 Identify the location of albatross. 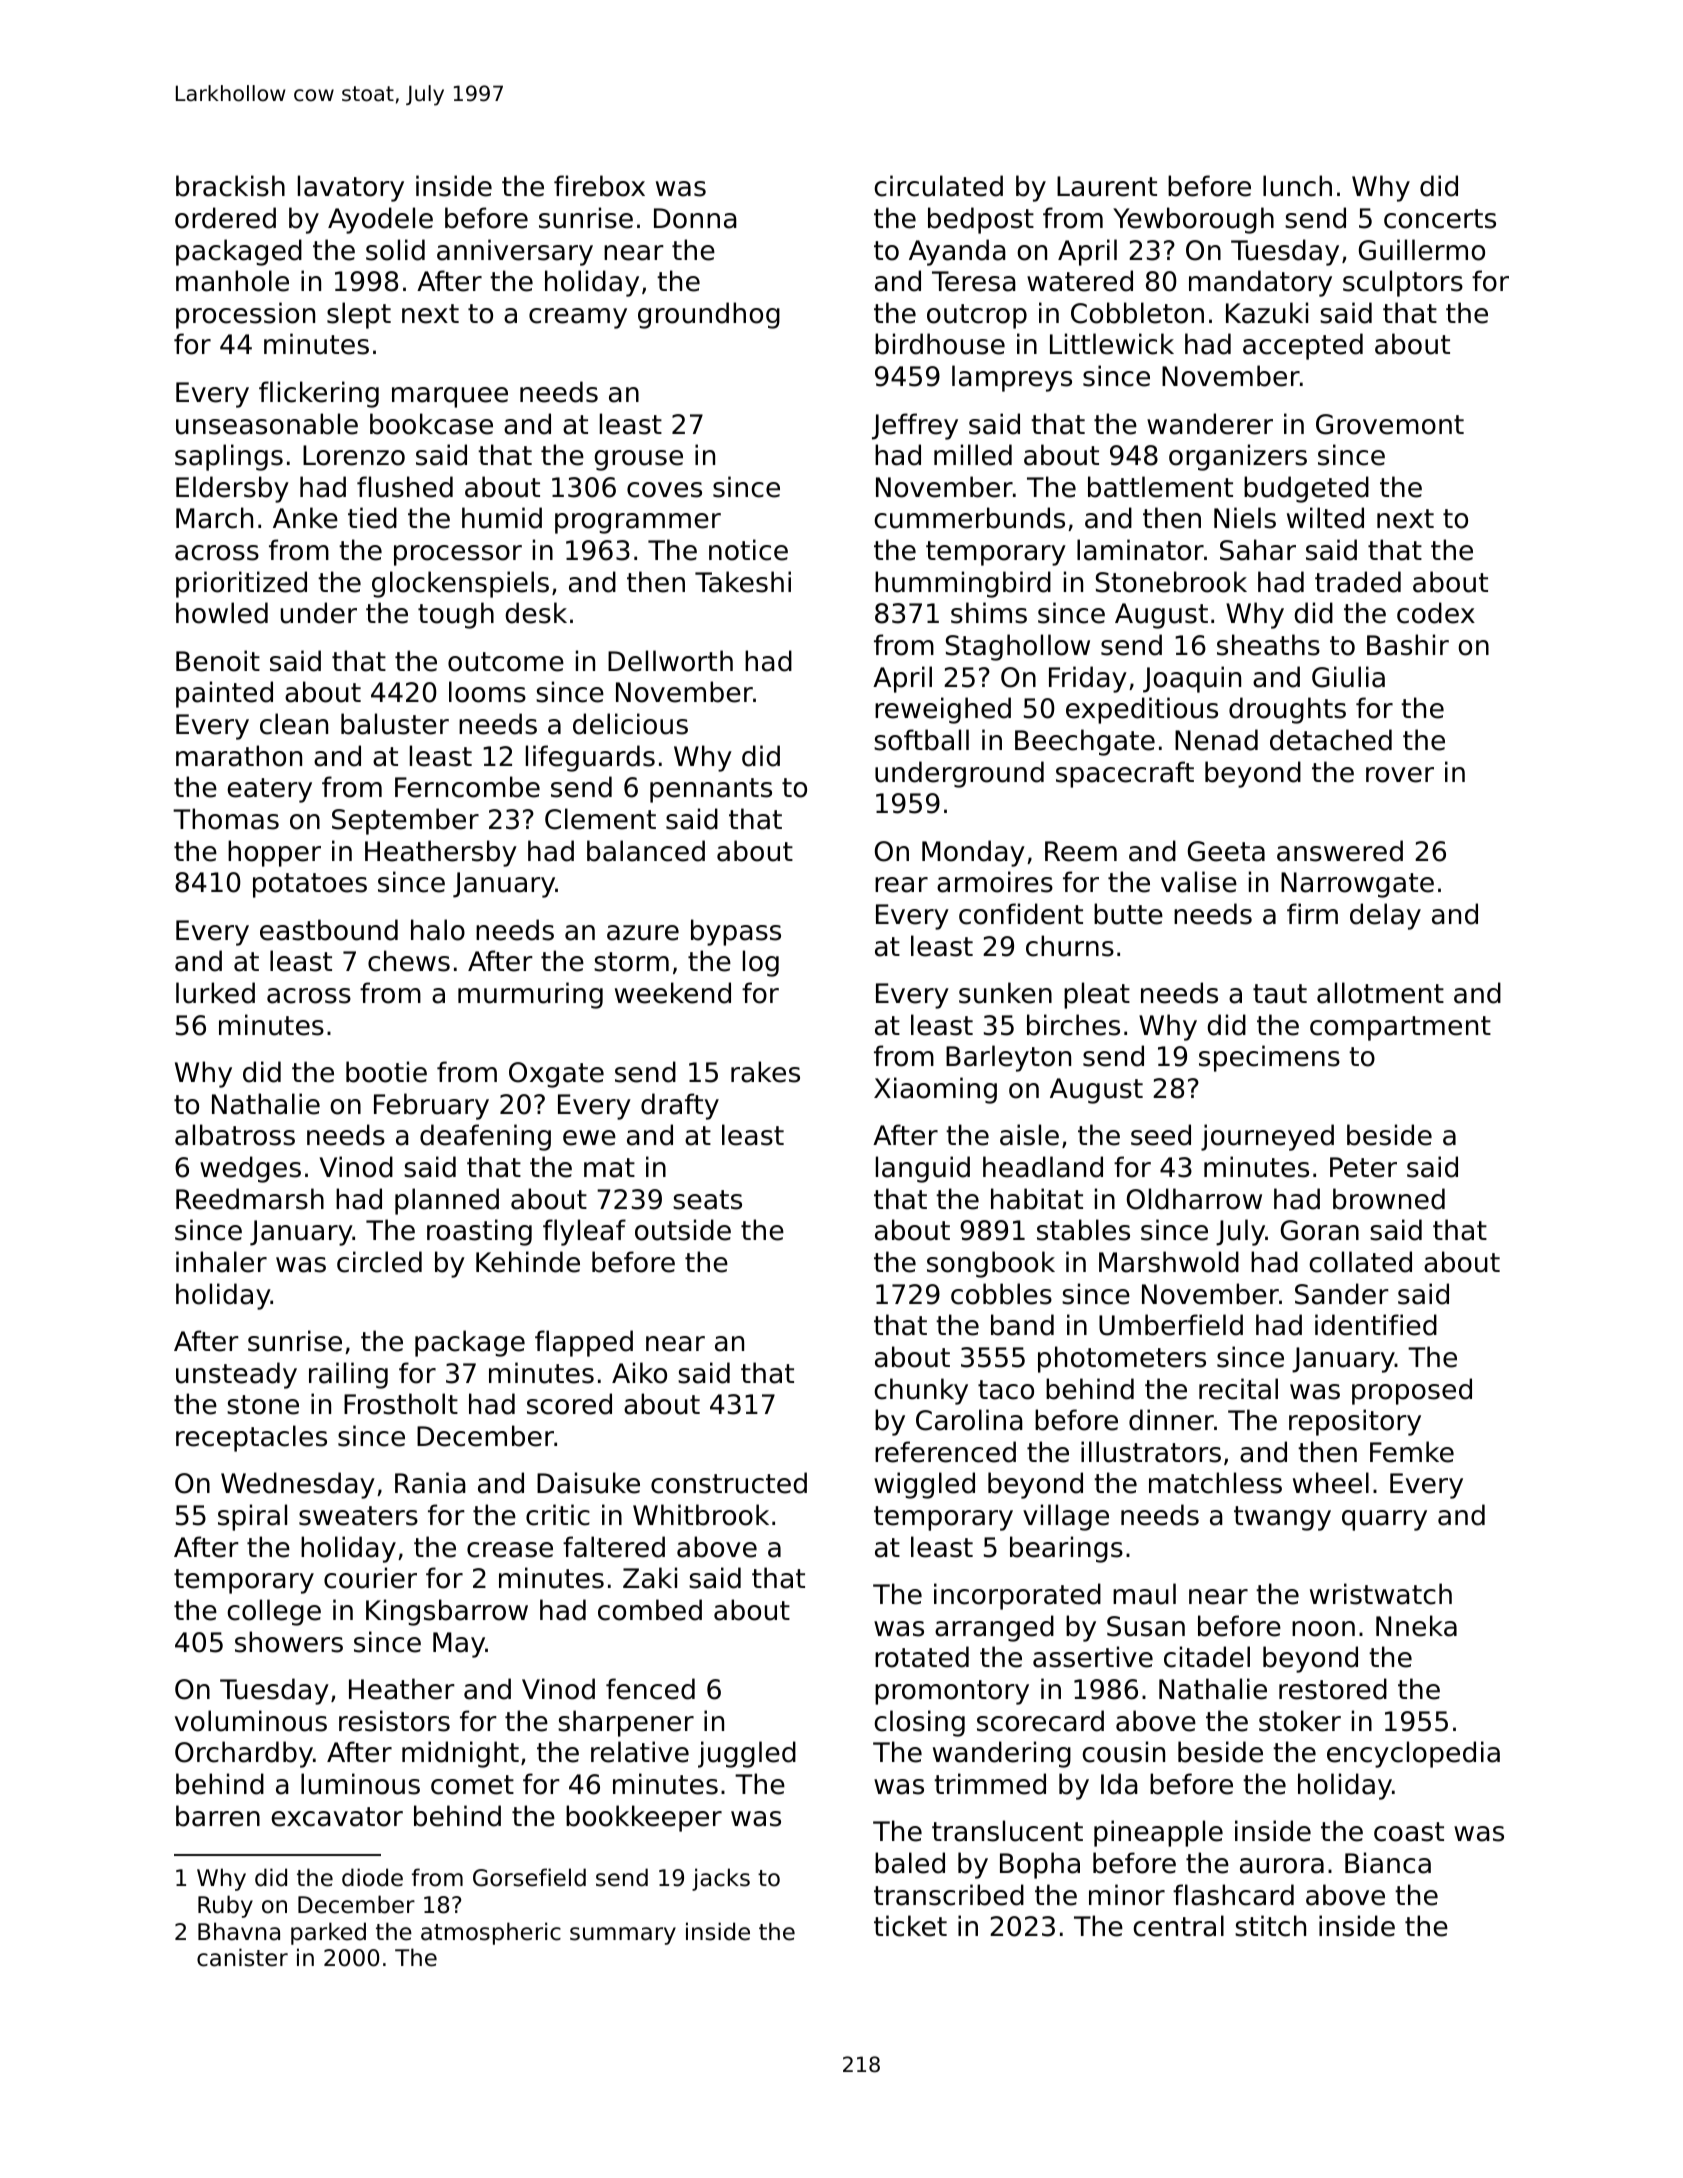
(235, 1135).
